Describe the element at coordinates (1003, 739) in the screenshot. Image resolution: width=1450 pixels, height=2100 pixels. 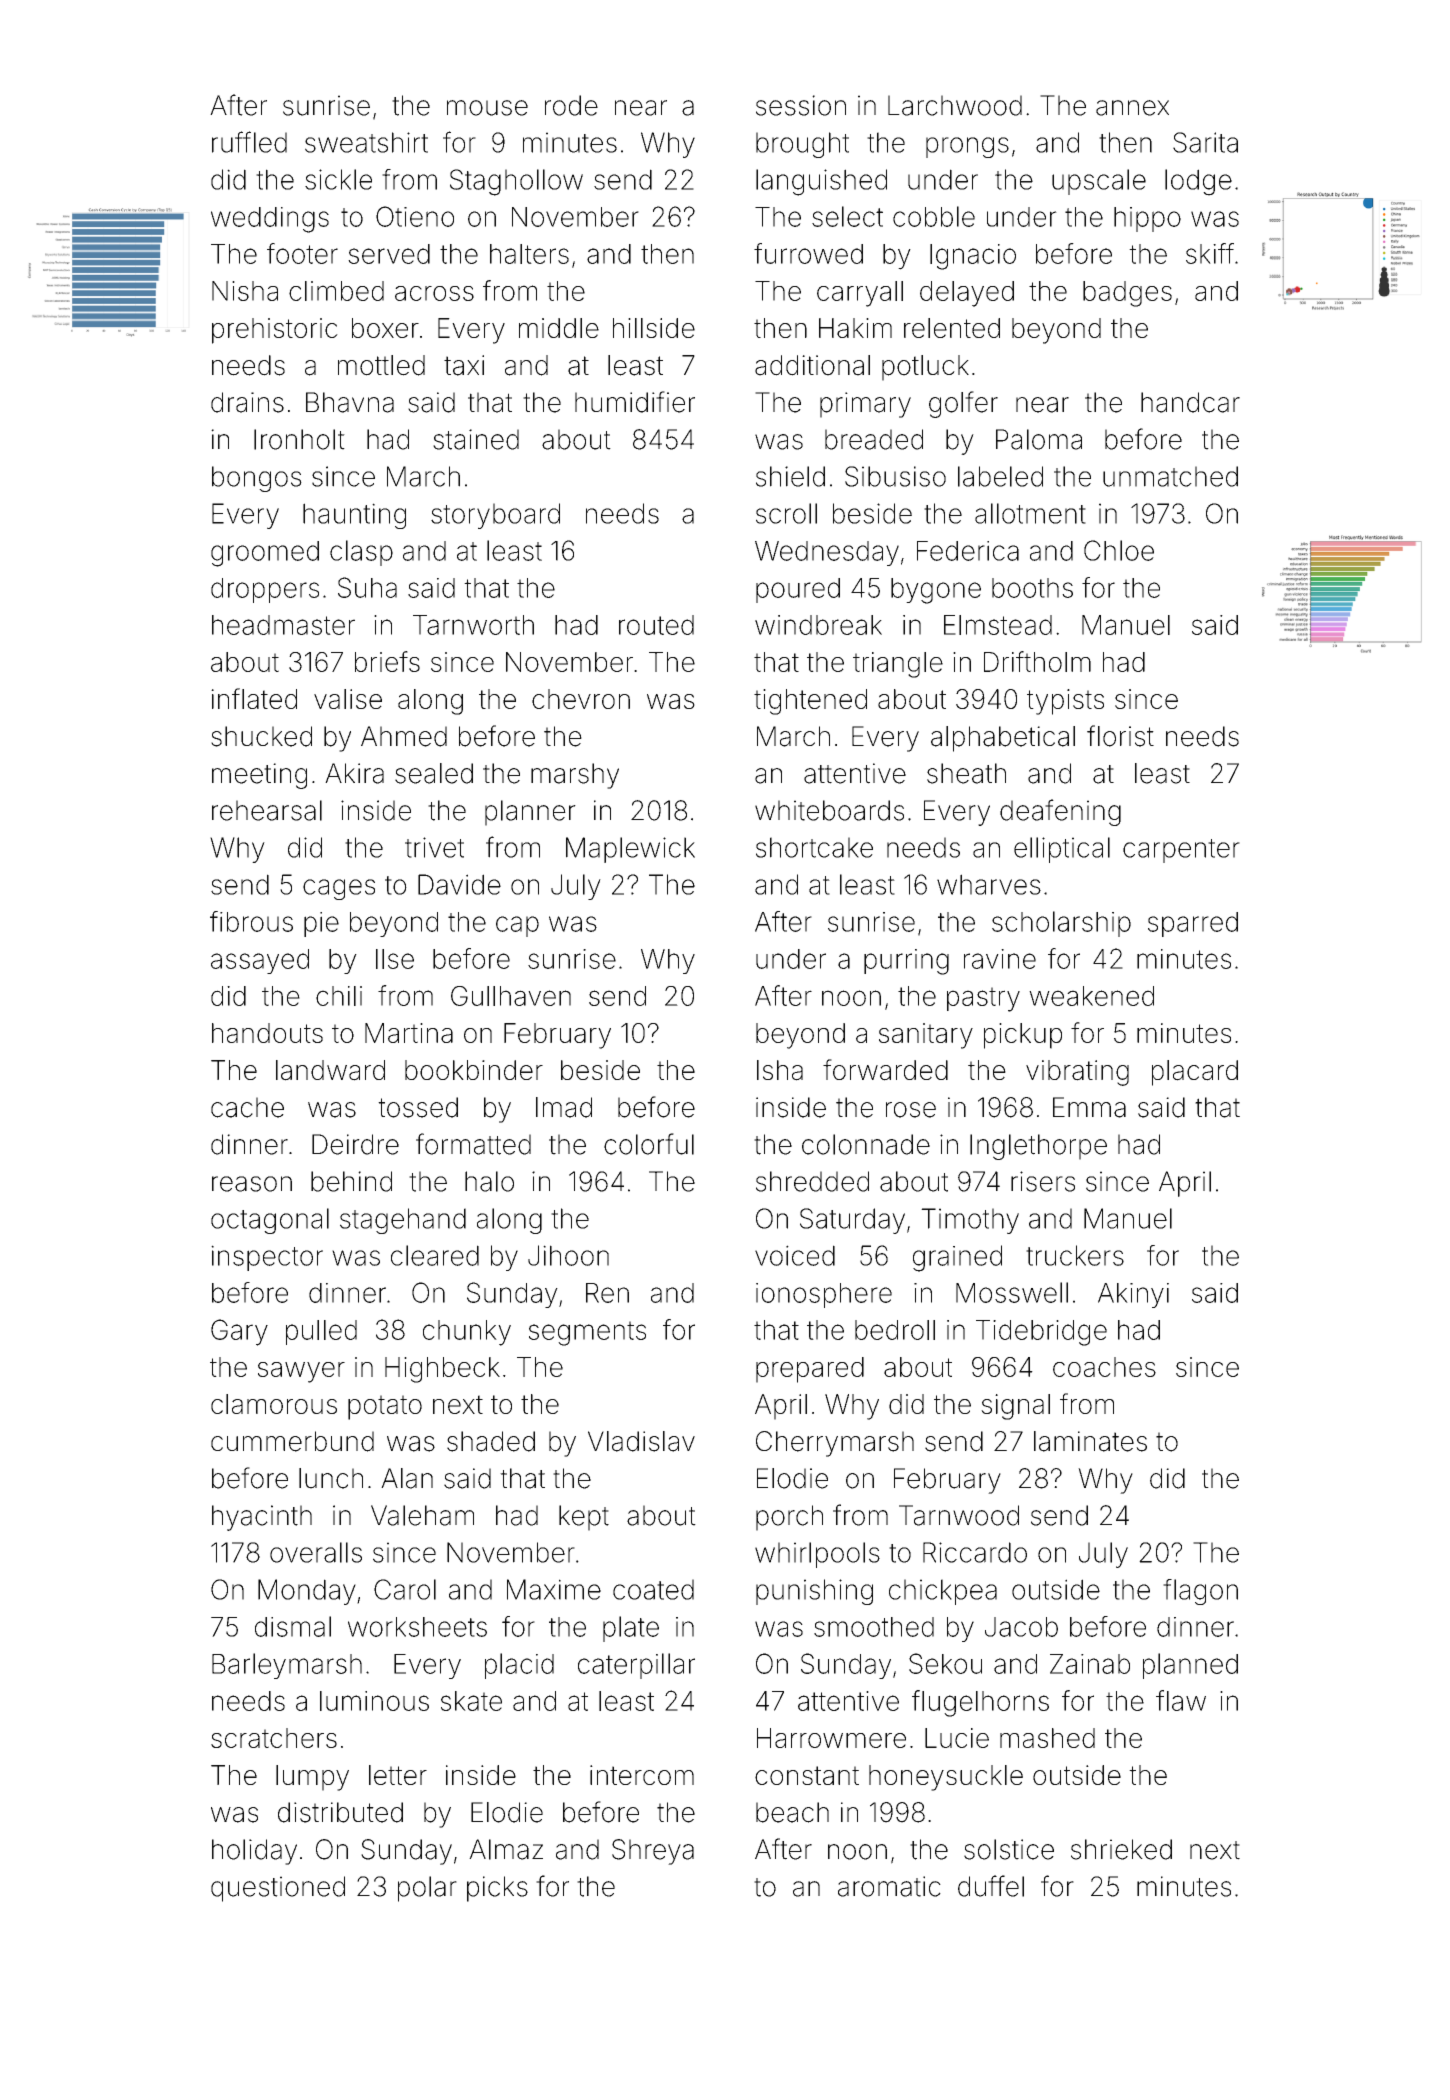
I see `alphabetical` at that location.
